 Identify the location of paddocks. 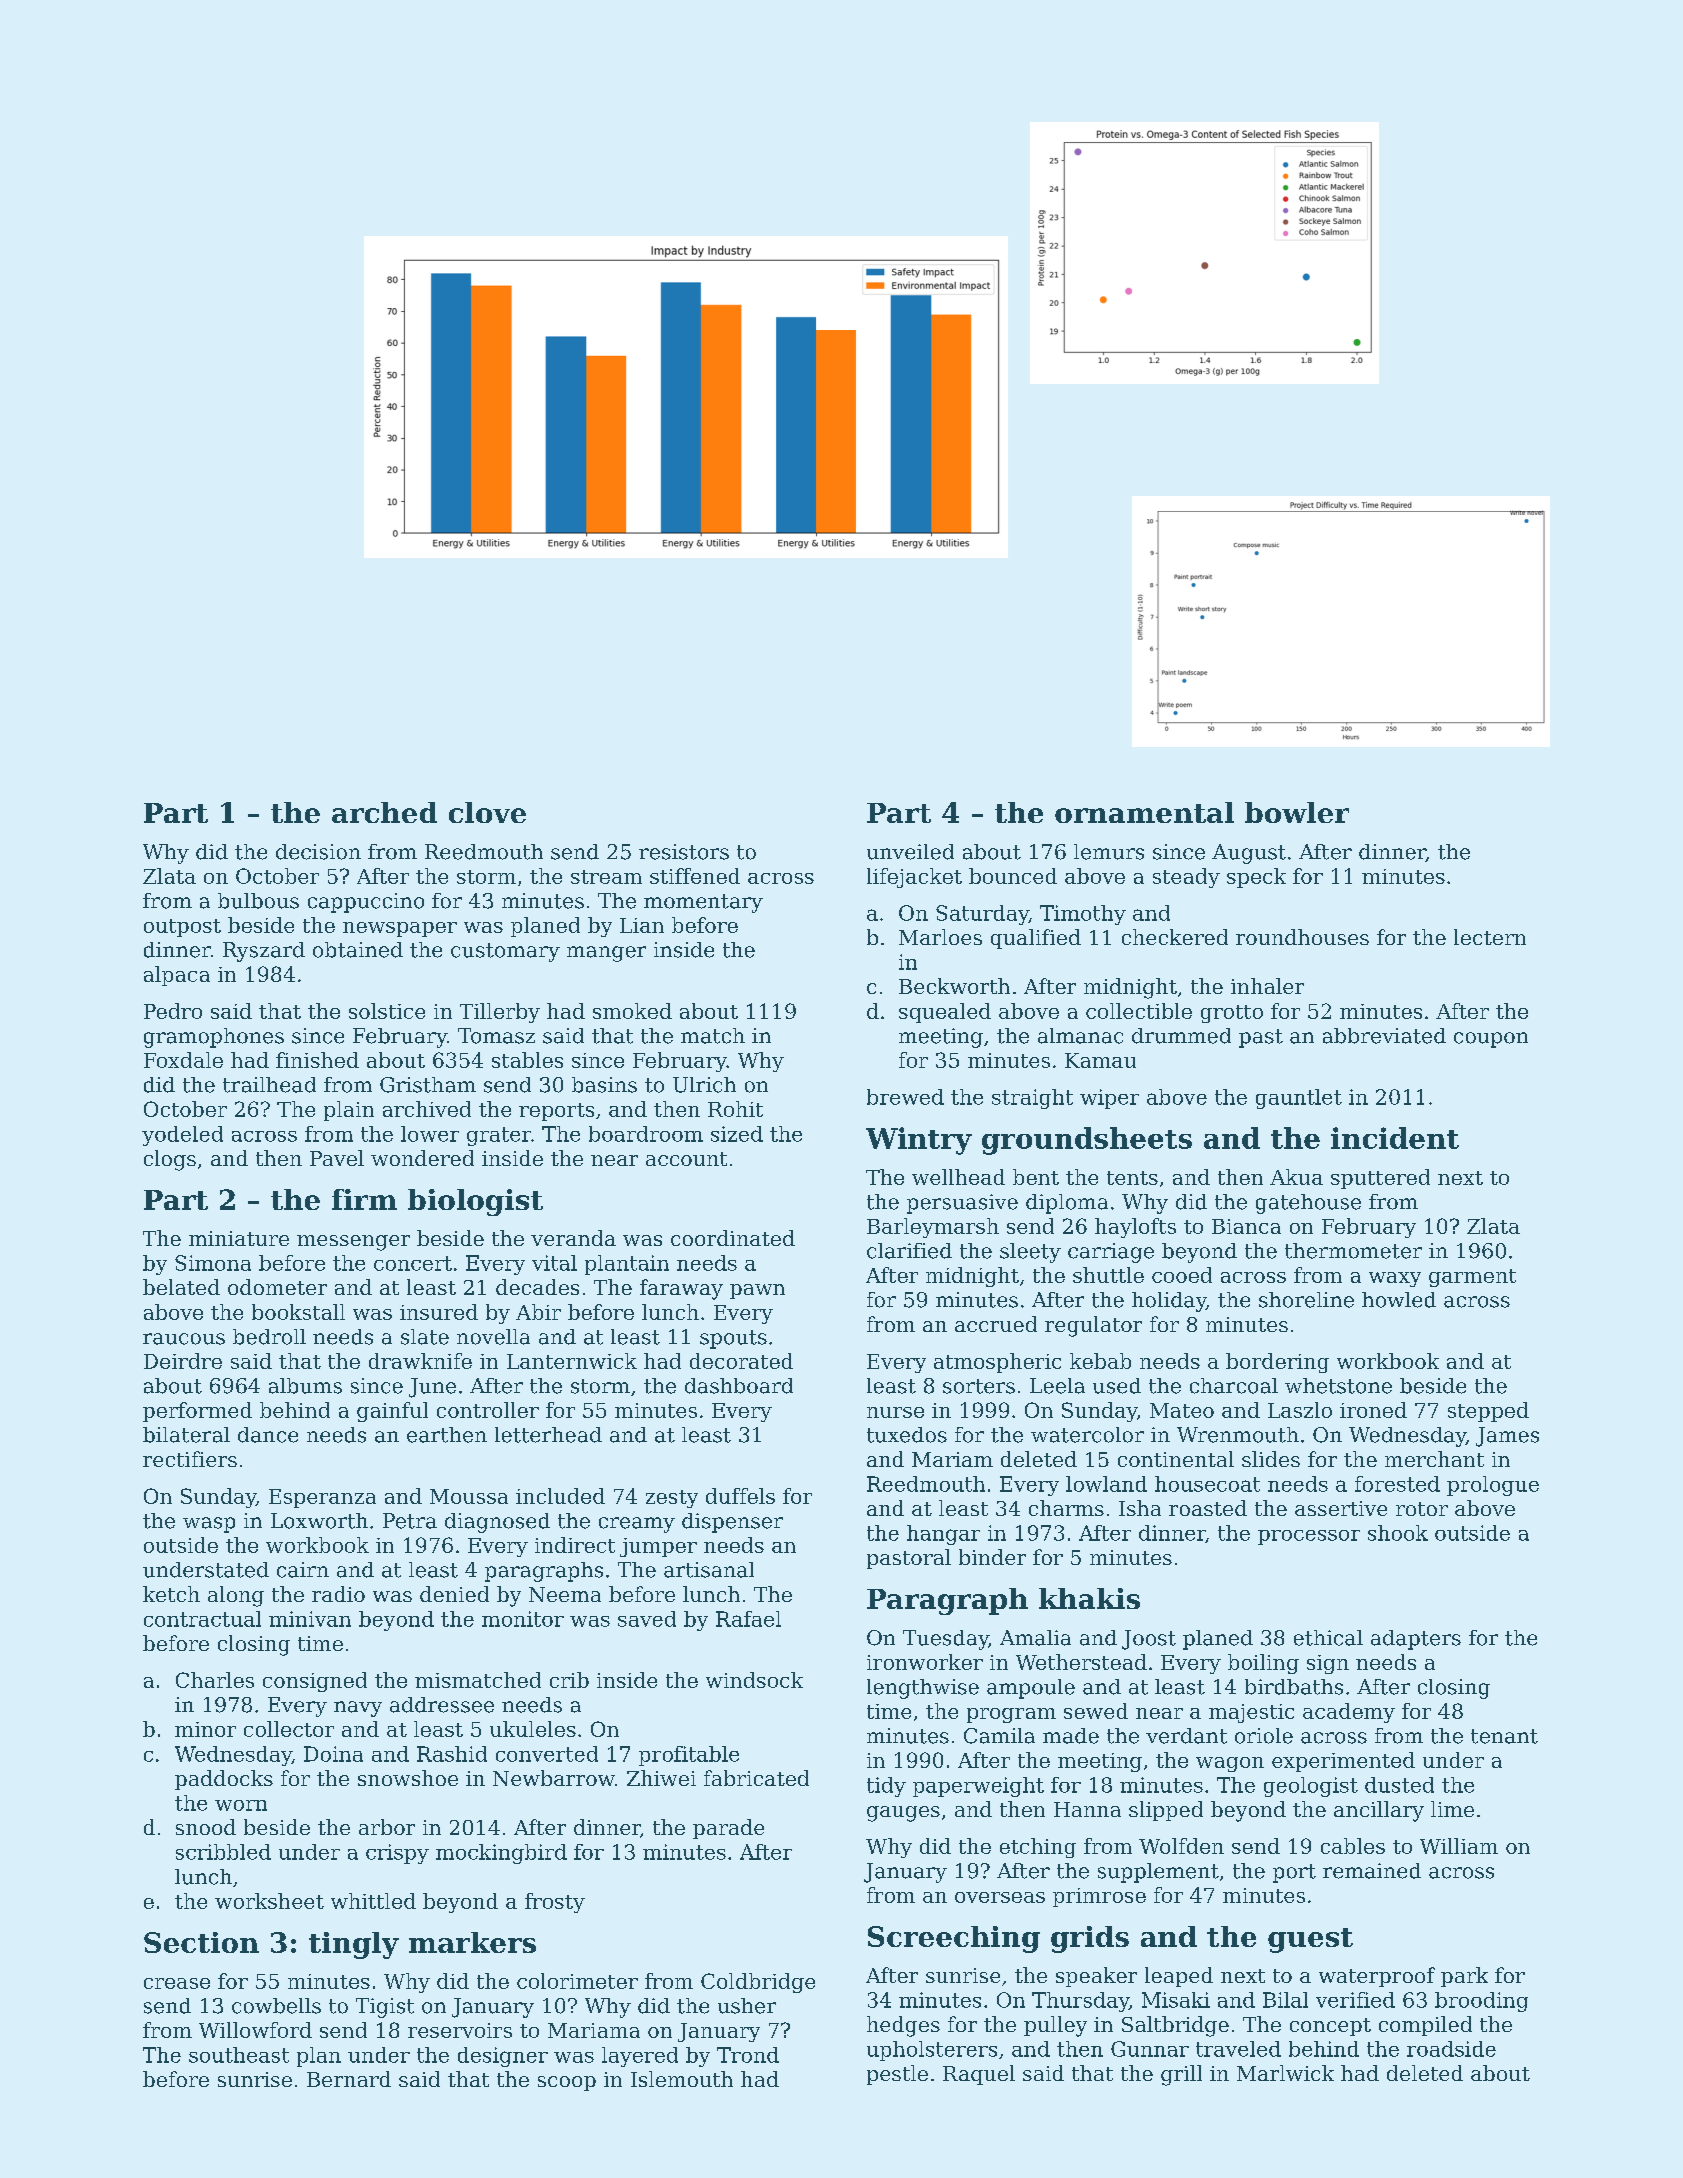
(224, 1780).
